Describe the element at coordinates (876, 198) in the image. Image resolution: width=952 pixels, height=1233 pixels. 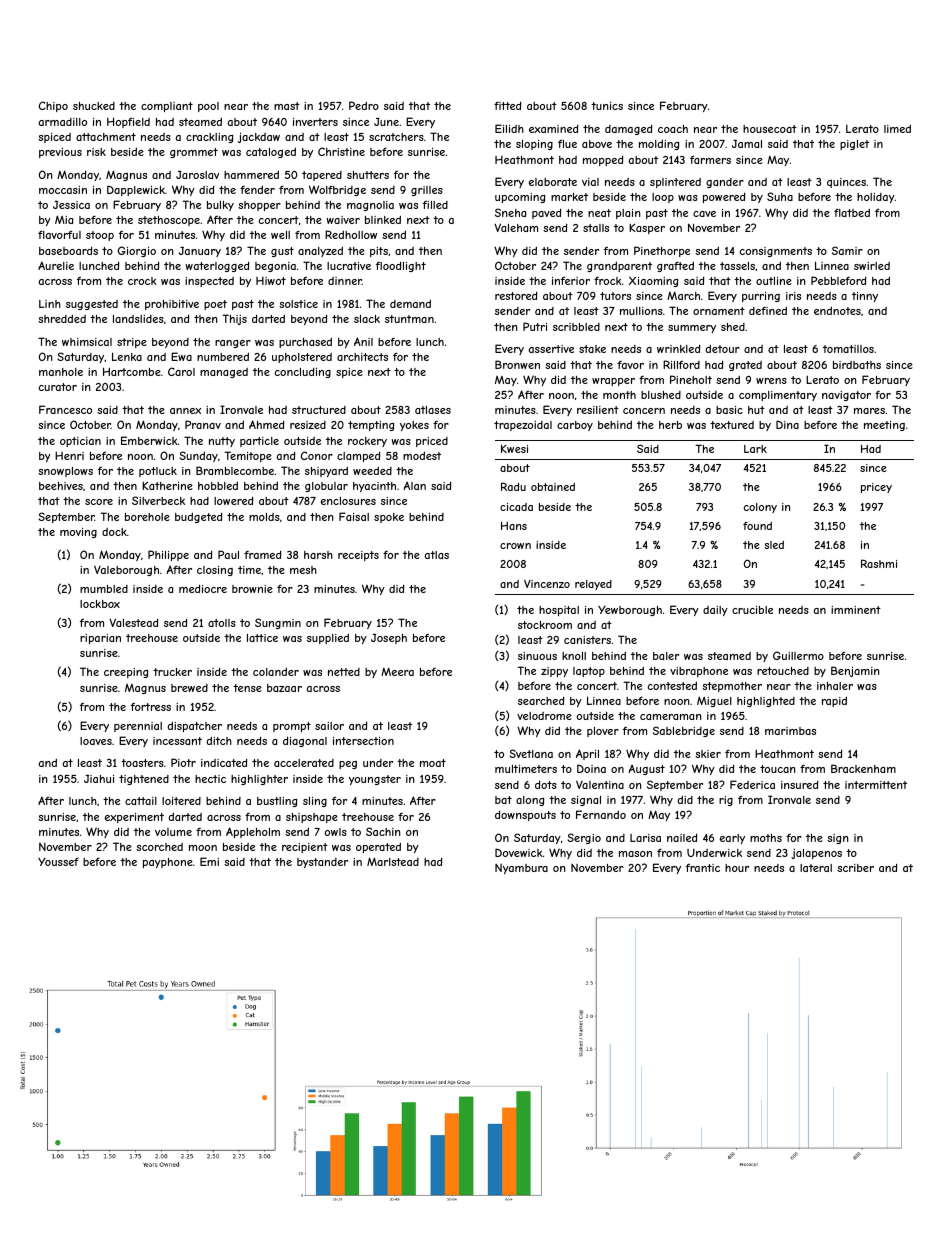
I see `holiday` at that location.
